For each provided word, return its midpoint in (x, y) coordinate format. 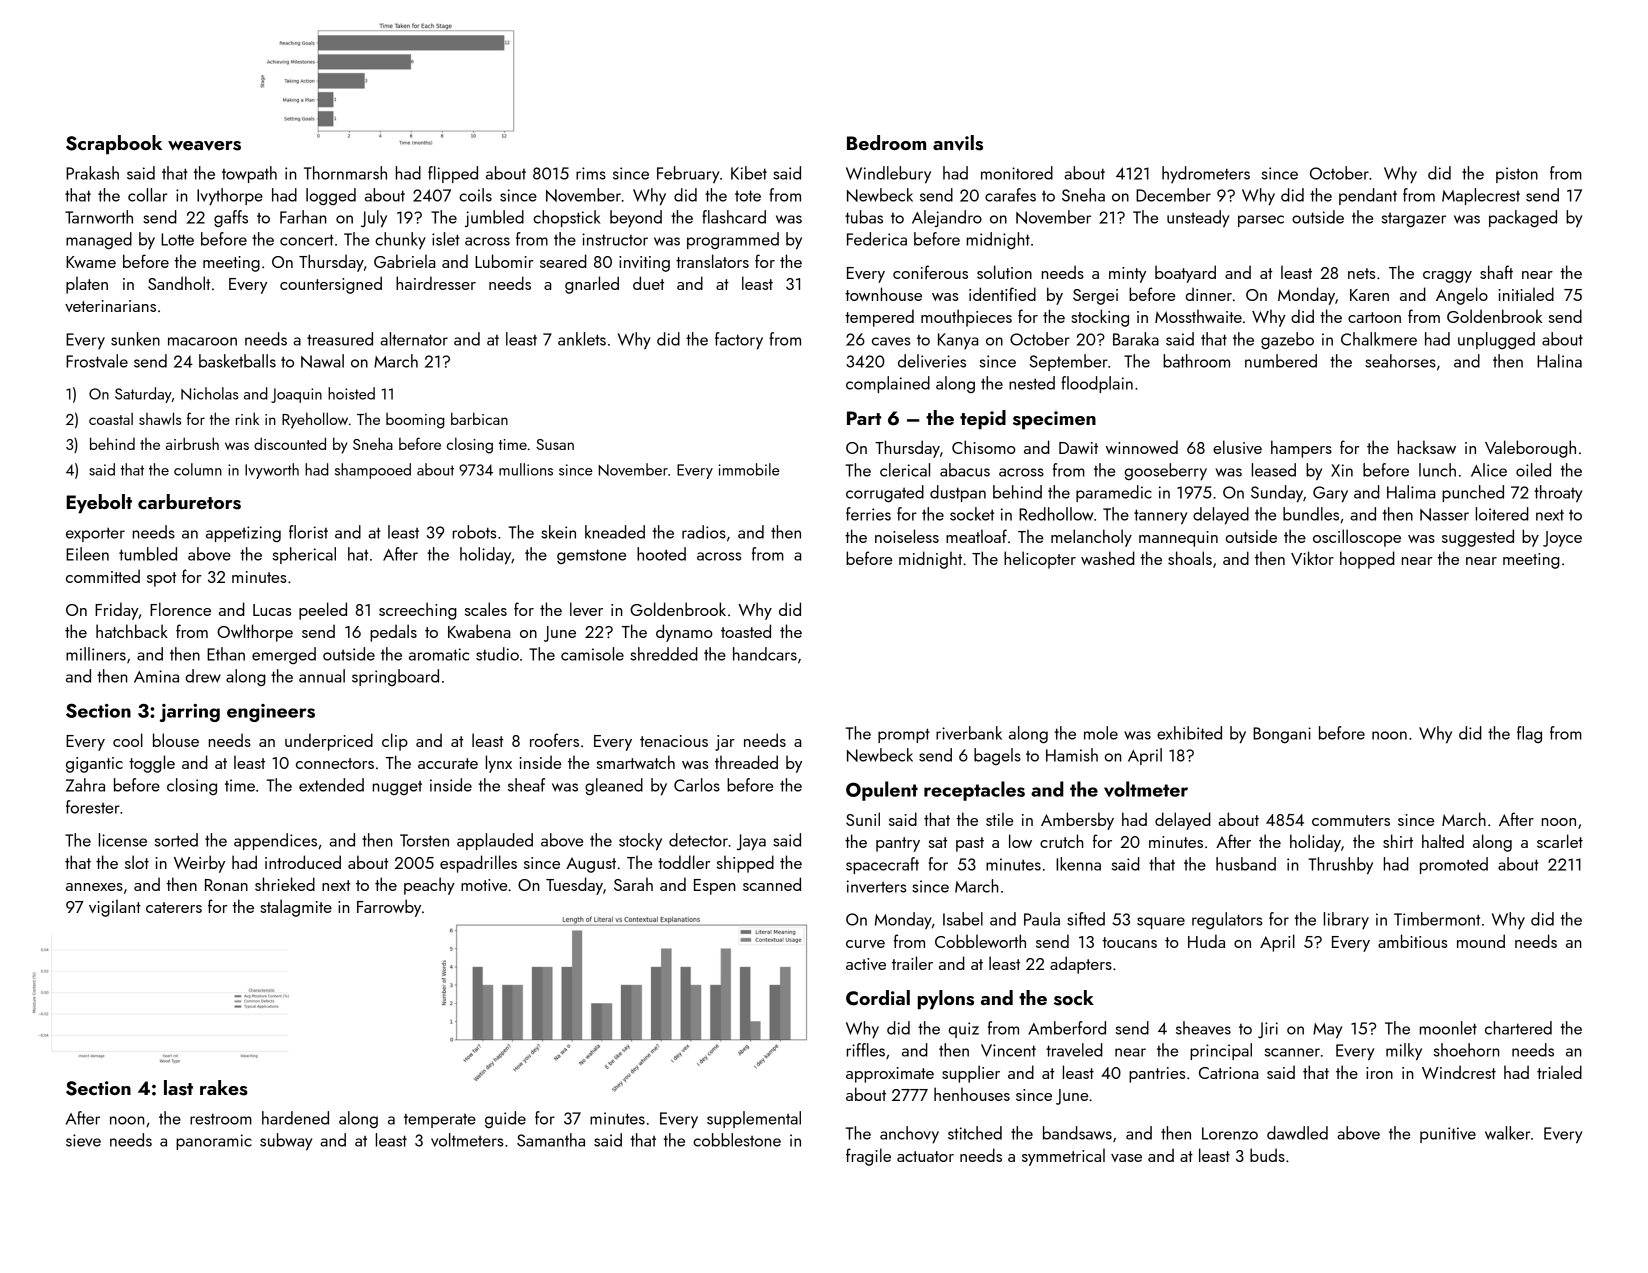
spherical (304, 555)
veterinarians (110, 306)
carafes (1010, 195)
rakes (224, 1088)
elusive (1237, 447)
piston (1517, 175)
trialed (1559, 1072)
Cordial (878, 998)
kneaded (615, 532)
